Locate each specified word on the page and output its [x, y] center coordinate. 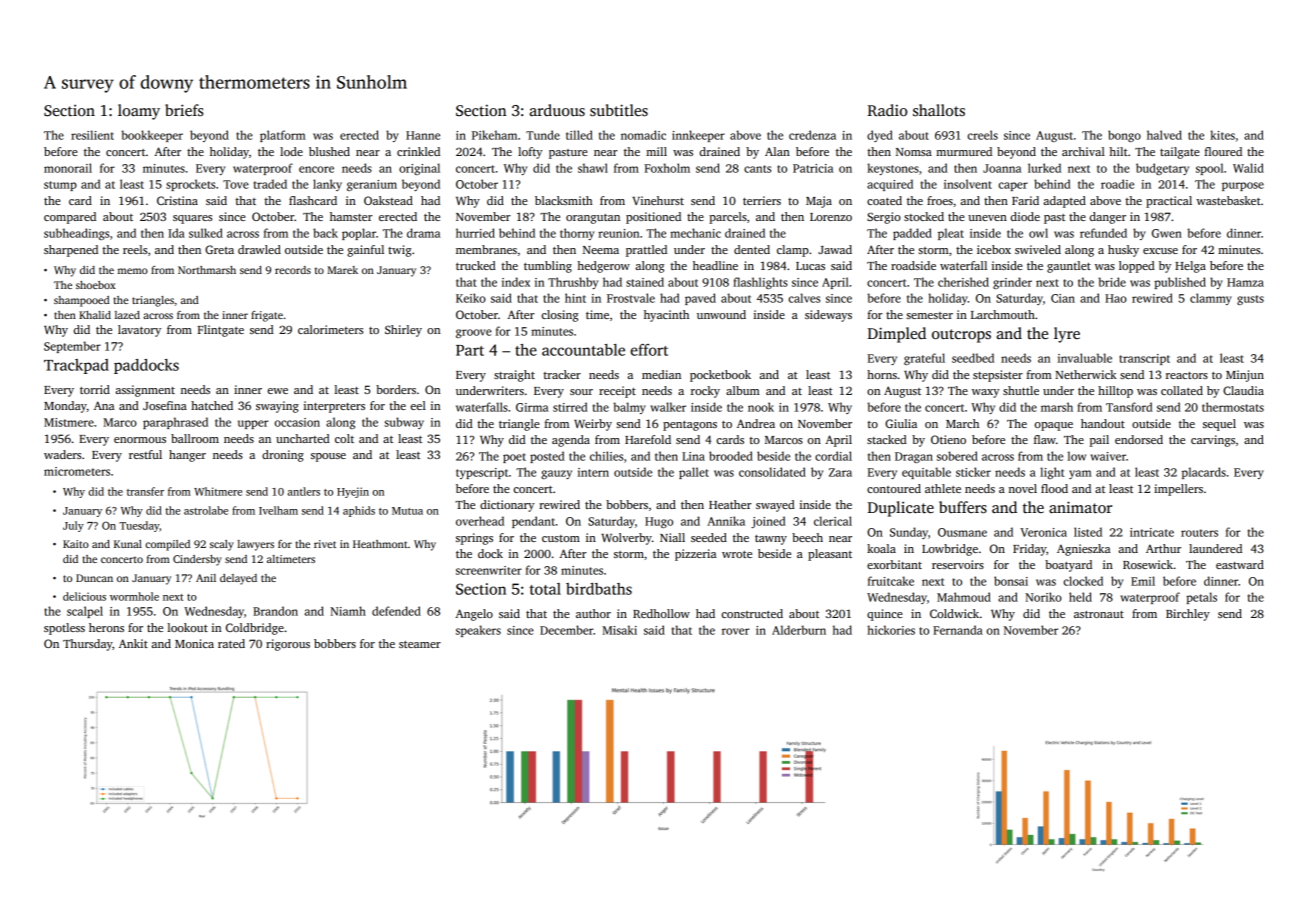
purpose [1243, 186]
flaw [1045, 439]
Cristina [177, 200]
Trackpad [76, 366]
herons [106, 627]
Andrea [756, 423]
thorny [577, 234]
